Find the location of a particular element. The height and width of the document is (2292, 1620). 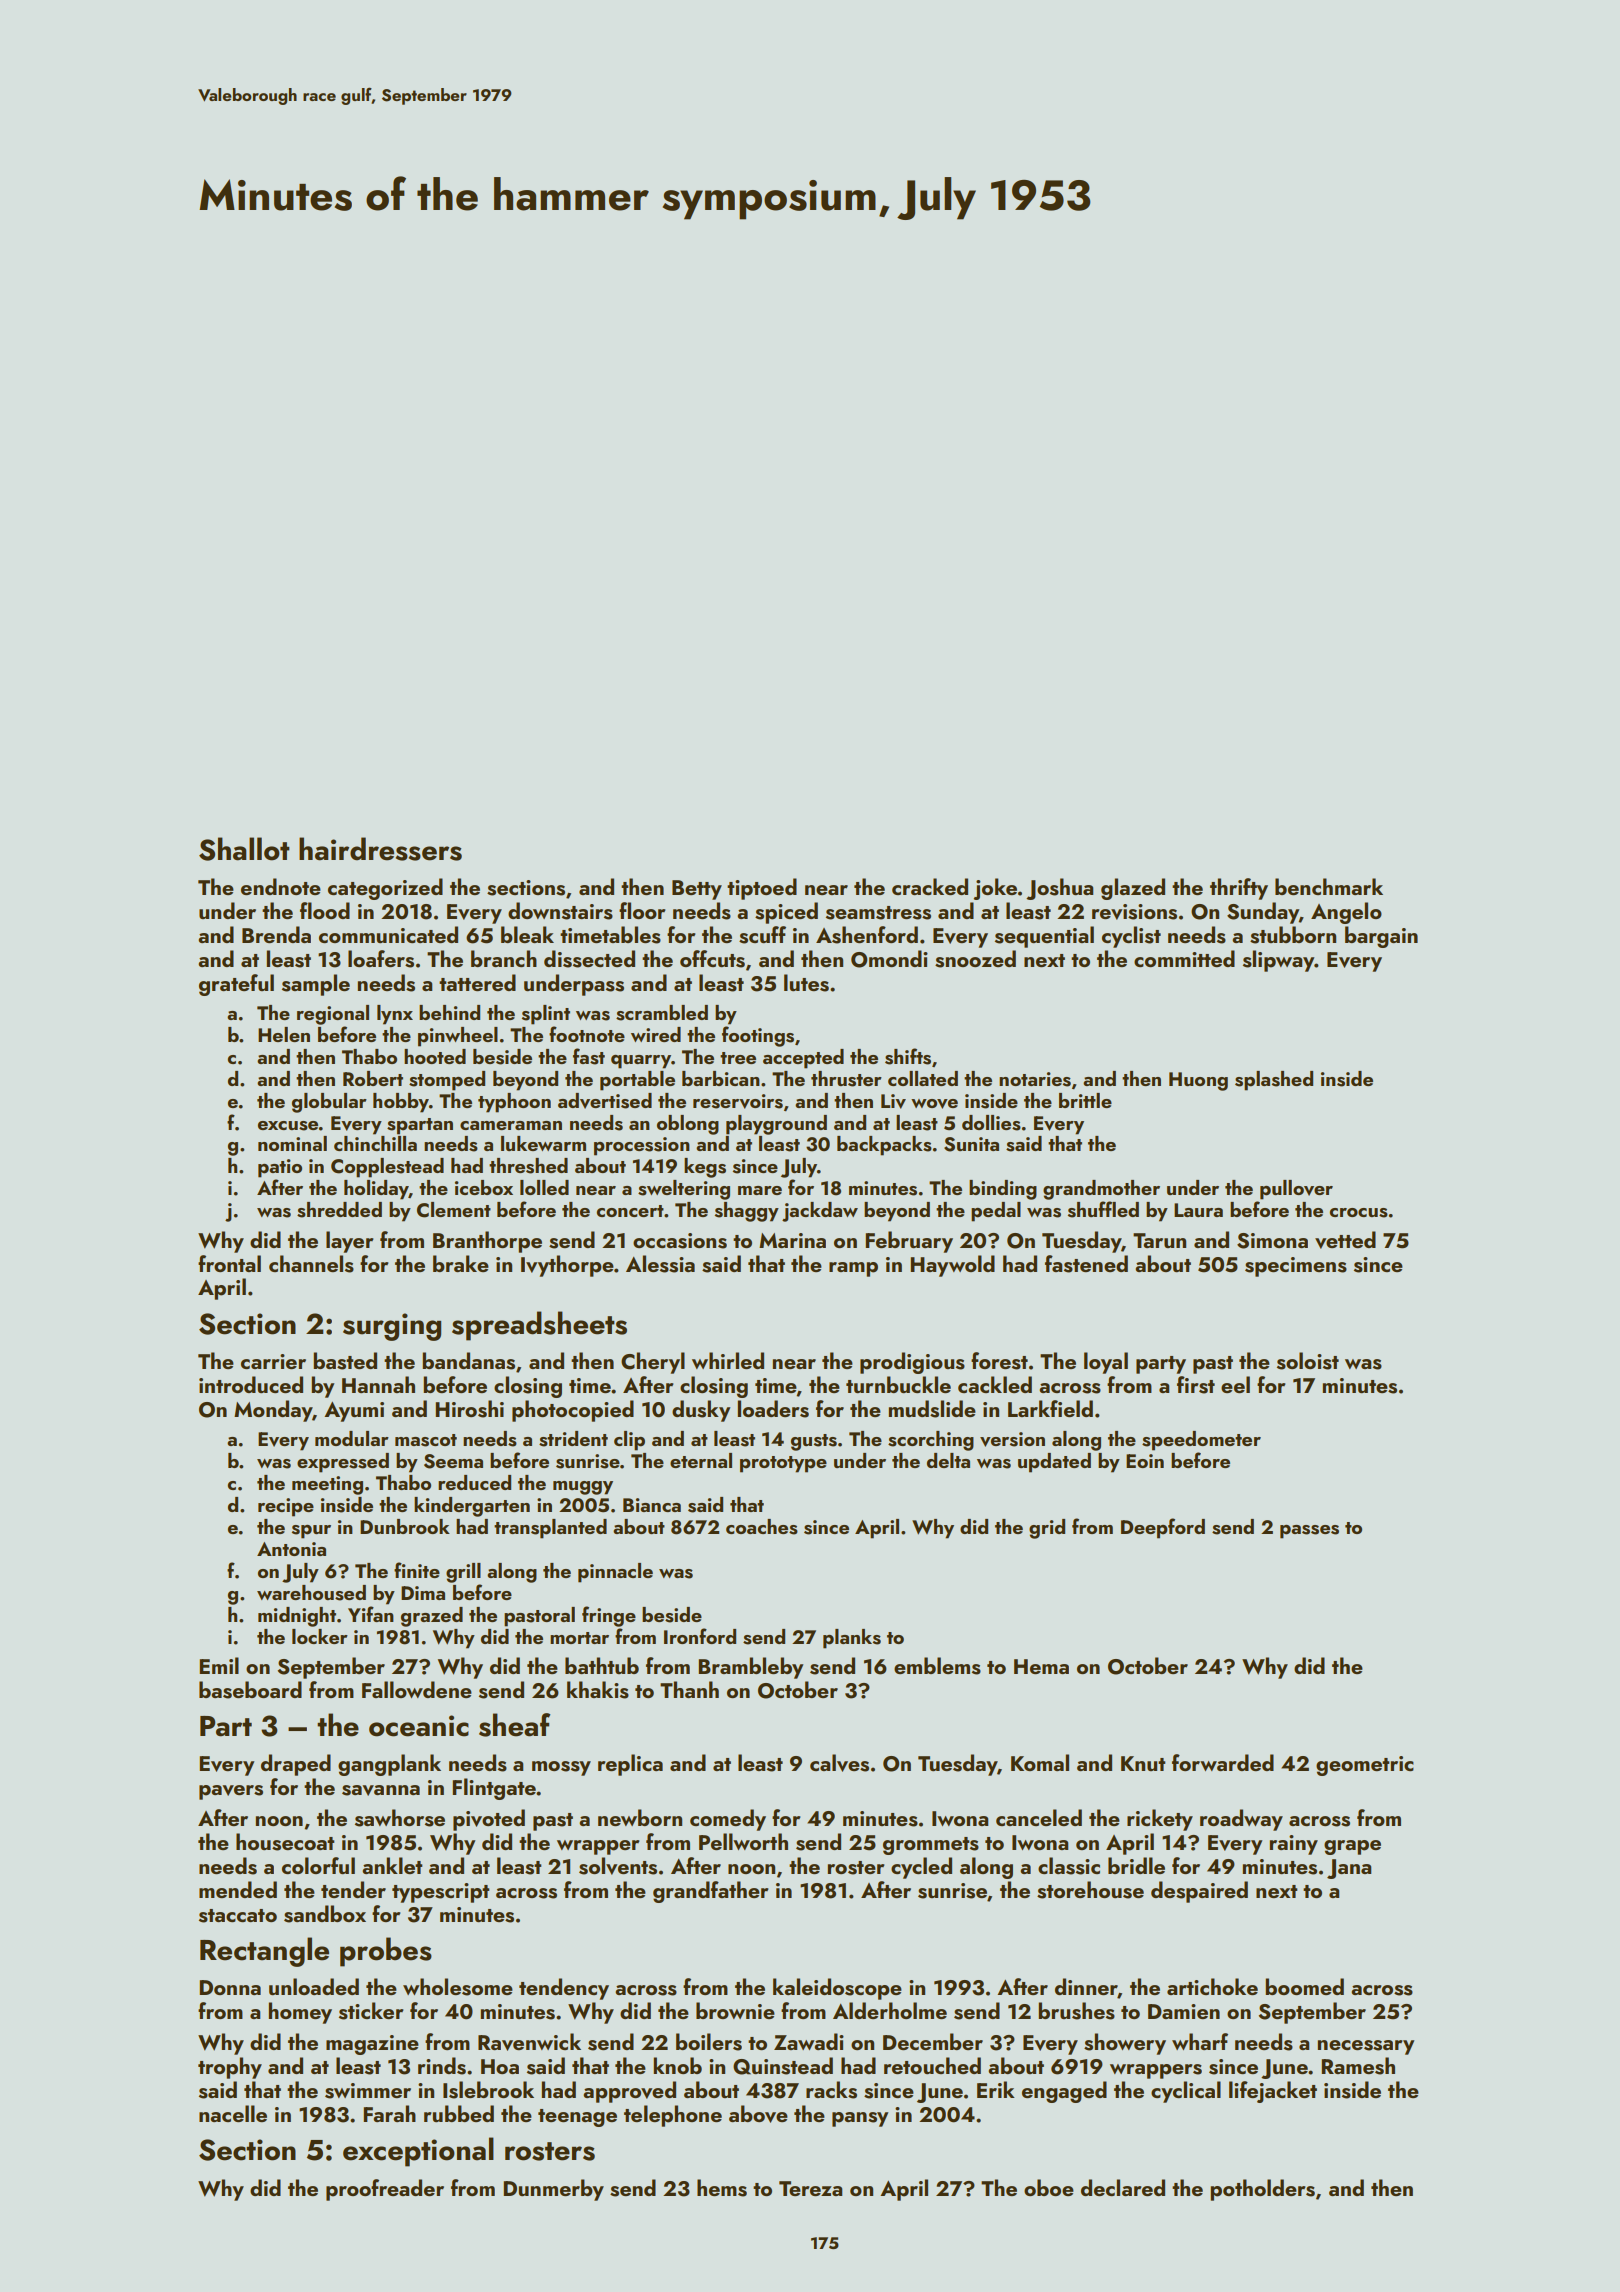

passes is located at coordinates (1309, 1532).
